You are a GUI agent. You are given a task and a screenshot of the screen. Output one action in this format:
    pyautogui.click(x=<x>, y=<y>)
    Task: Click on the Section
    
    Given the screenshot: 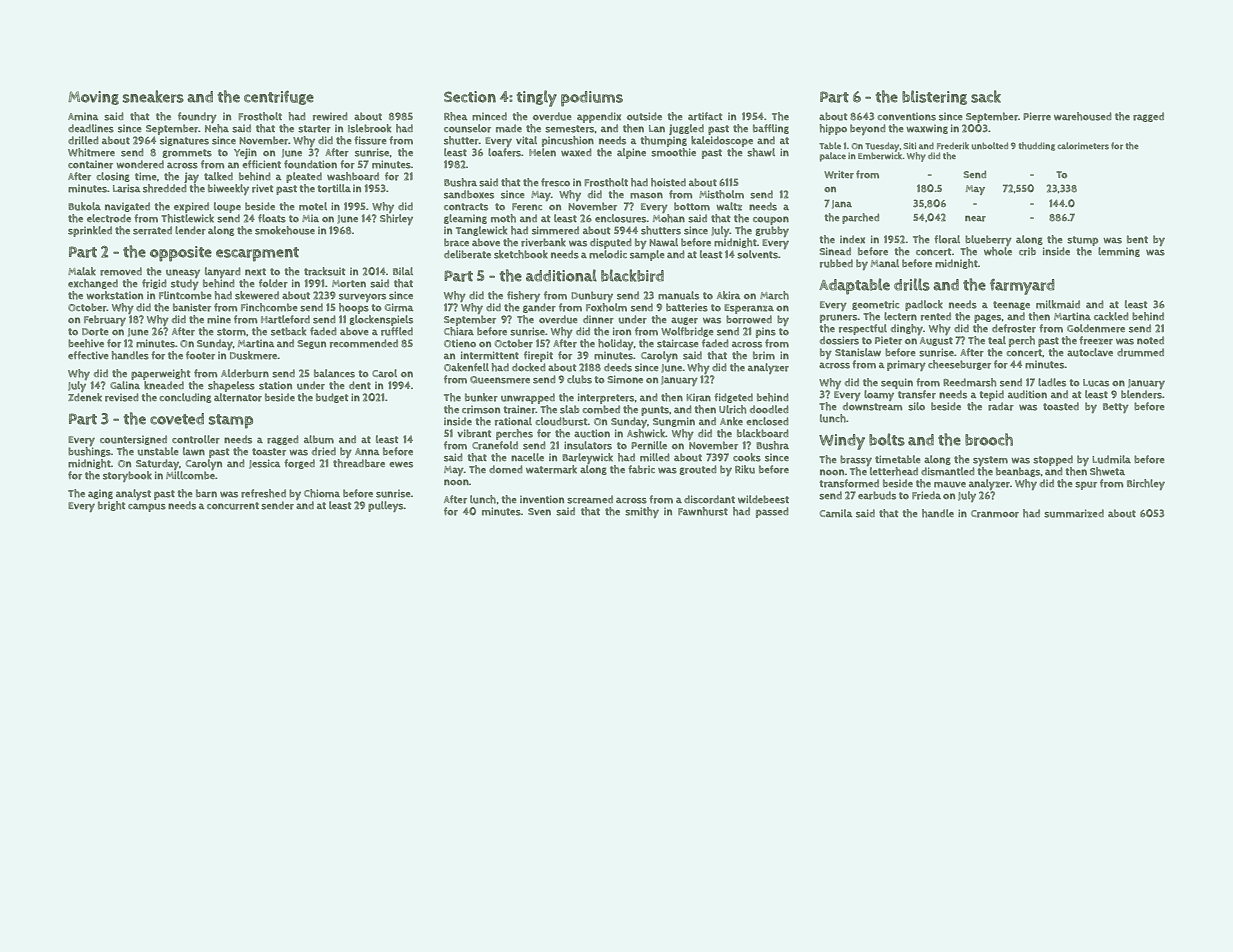 What is the action you would take?
    pyautogui.click(x=470, y=97)
